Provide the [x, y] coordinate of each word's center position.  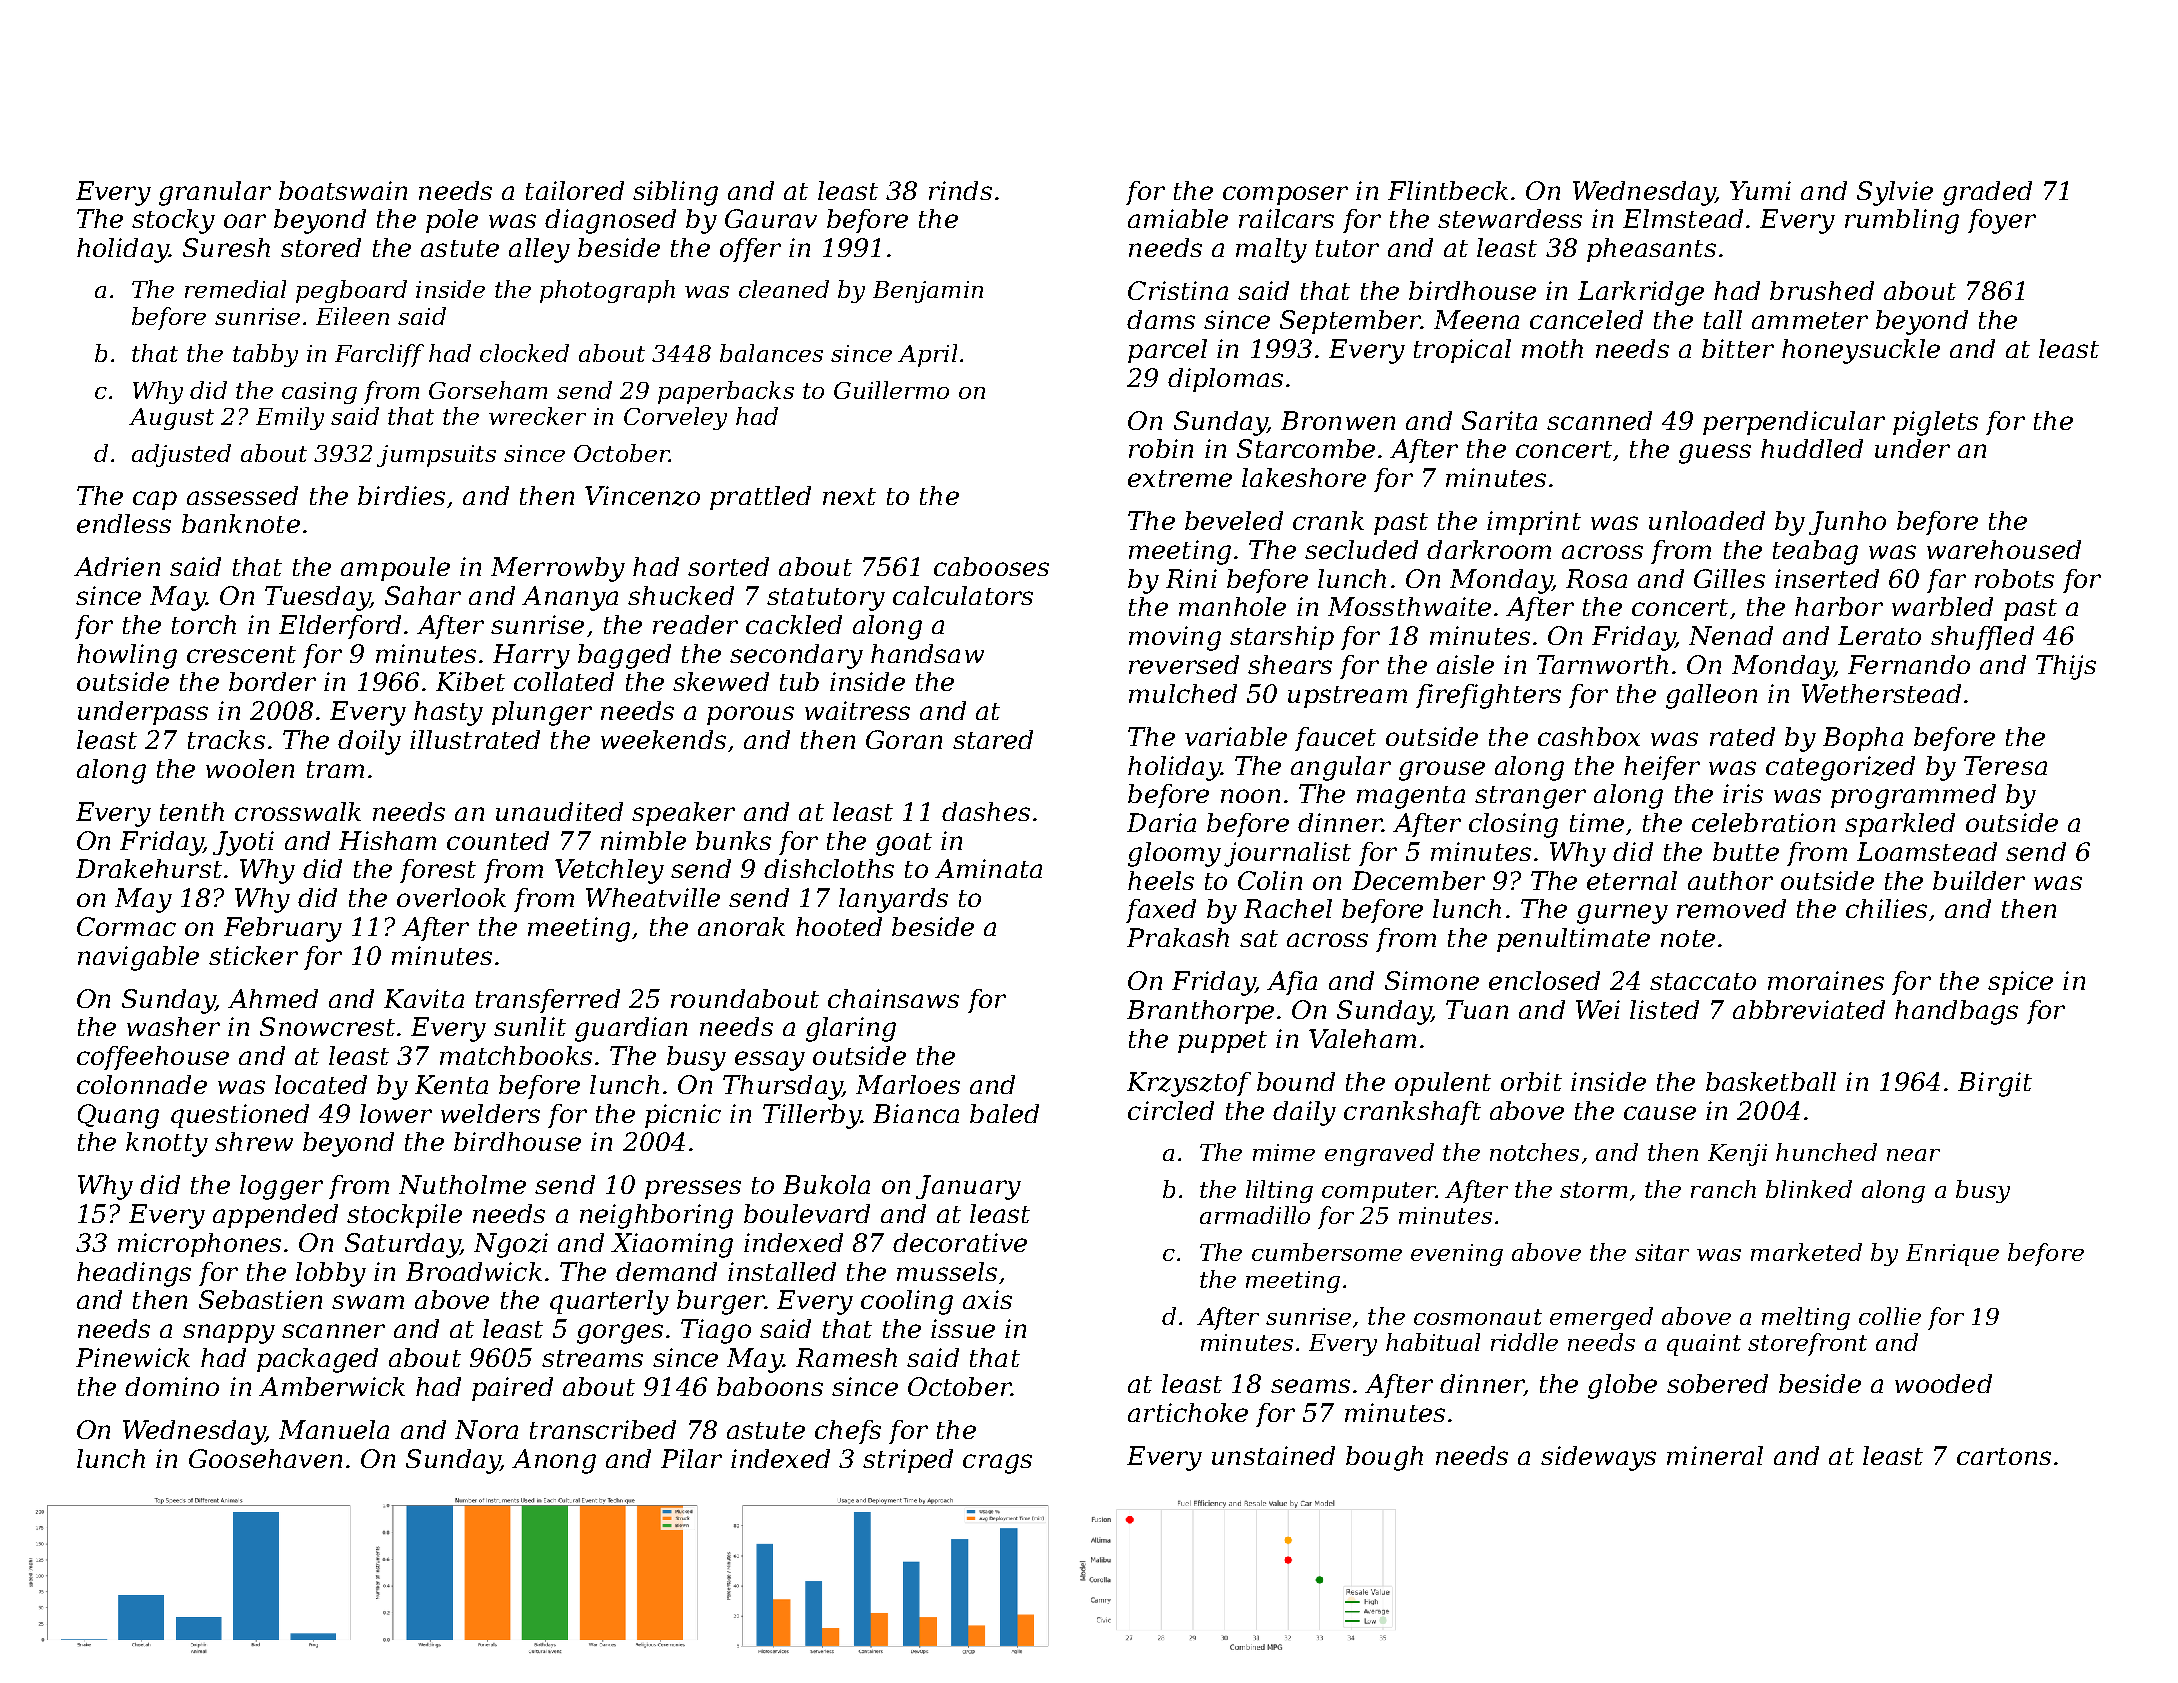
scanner [333, 1331]
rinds [960, 190]
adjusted [181, 455]
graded [1987, 193]
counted [498, 840]
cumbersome [1327, 1252]
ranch [1723, 1189]
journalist [1287, 854]
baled [1004, 1113]
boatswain [343, 190]
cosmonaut [1478, 1317]
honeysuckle [1861, 351]
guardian [631, 1029]
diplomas [1225, 380]
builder [1979, 880]
